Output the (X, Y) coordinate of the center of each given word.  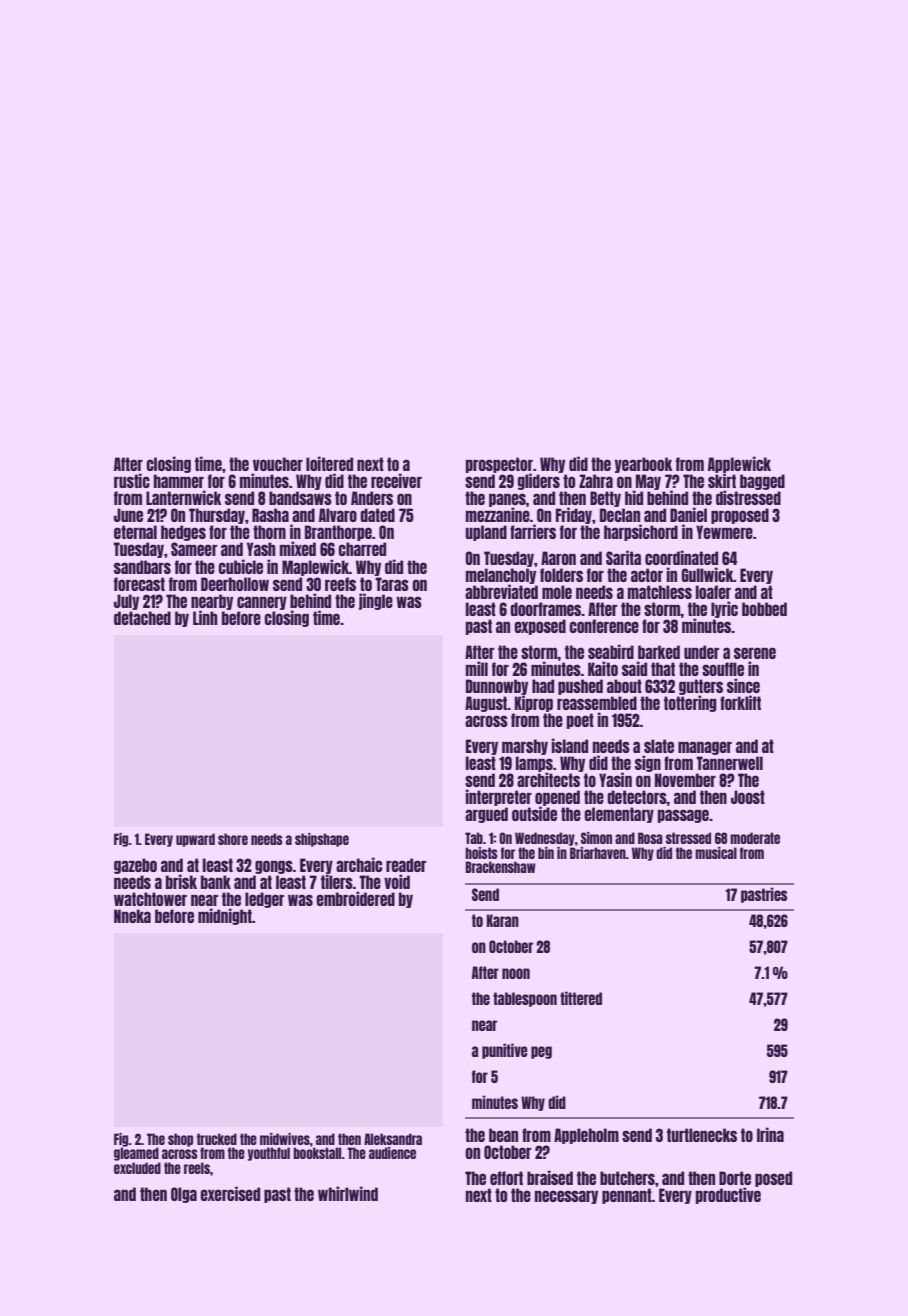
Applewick (739, 465)
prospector (499, 465)
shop (180, 1140)
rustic (132, 480)
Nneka (132, 916)
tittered (581, 998)
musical (716, 853)
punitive (505, 1051)
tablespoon (525, 999)
